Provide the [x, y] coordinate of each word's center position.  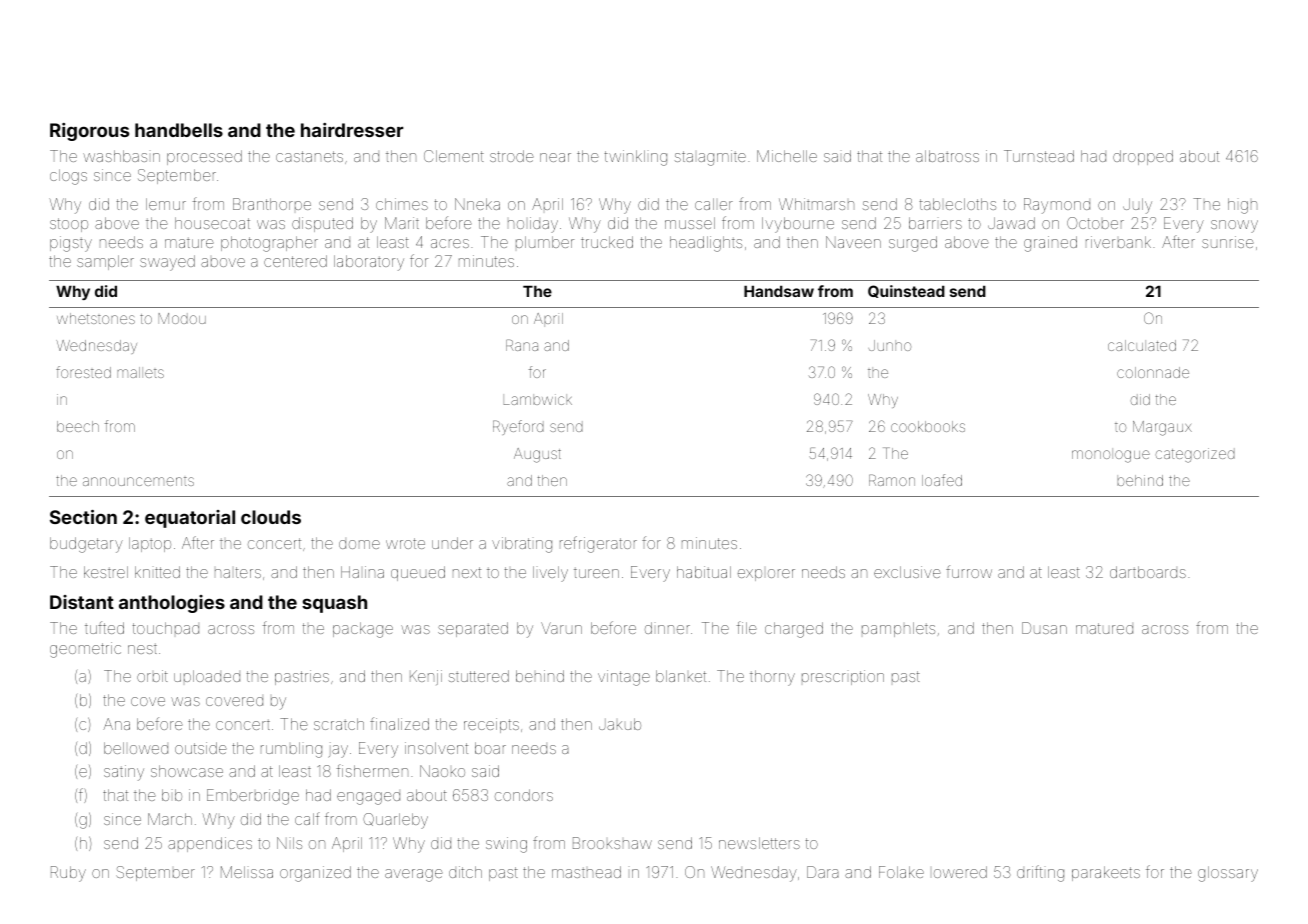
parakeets [1106, 873]
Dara [823, 872]
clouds [271, 517]
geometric [85, 650]
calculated [1142, 345]
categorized [1195, 455]
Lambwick [538, 399]
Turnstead [1039, 156]
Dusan [1044, 628]
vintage [624, 678]
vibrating [522, 545]
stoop [69, 225]
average [414, 875]
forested [83, 372]
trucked [607, 242]
